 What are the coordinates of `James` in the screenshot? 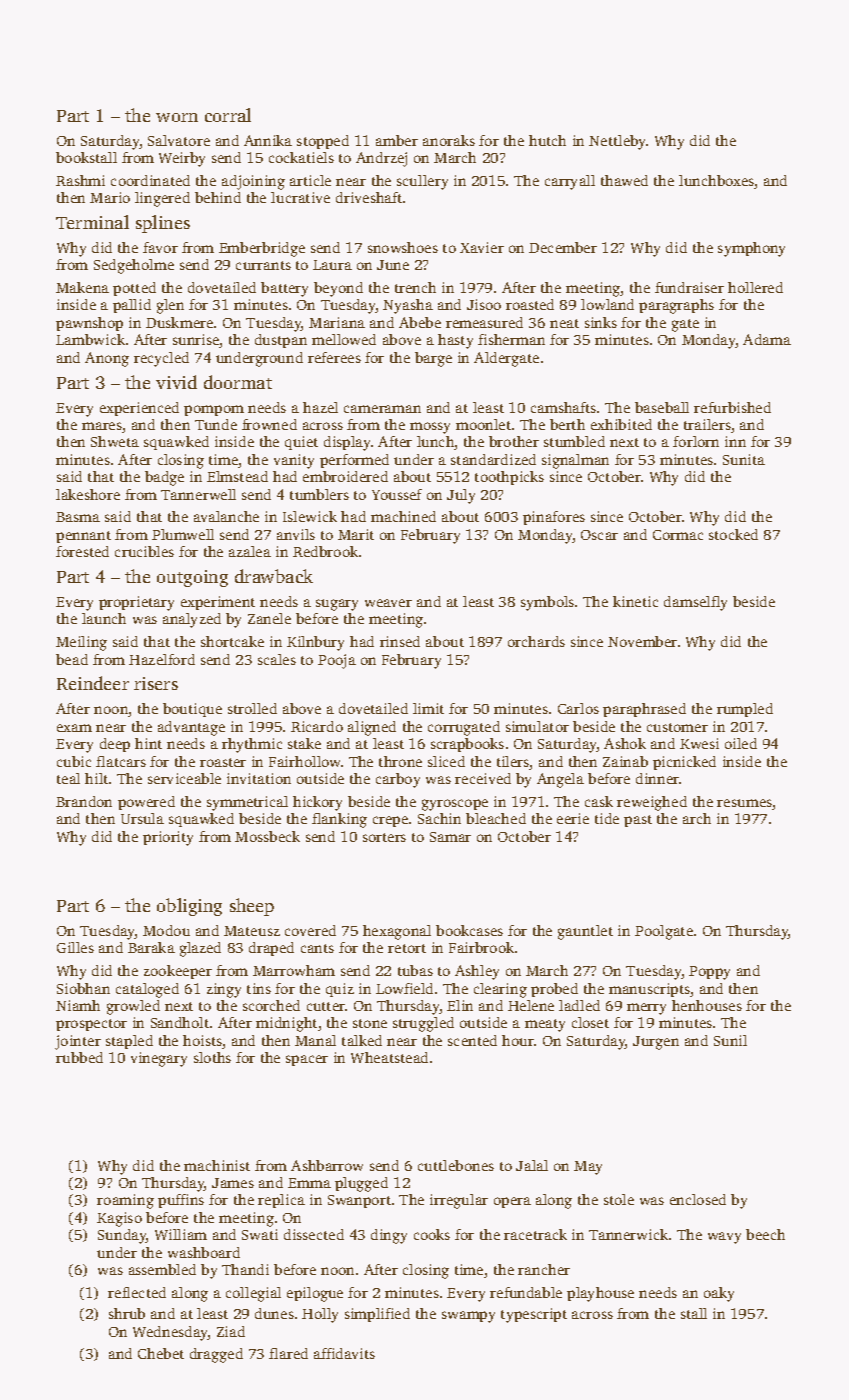 It's located at (233, 1183).
